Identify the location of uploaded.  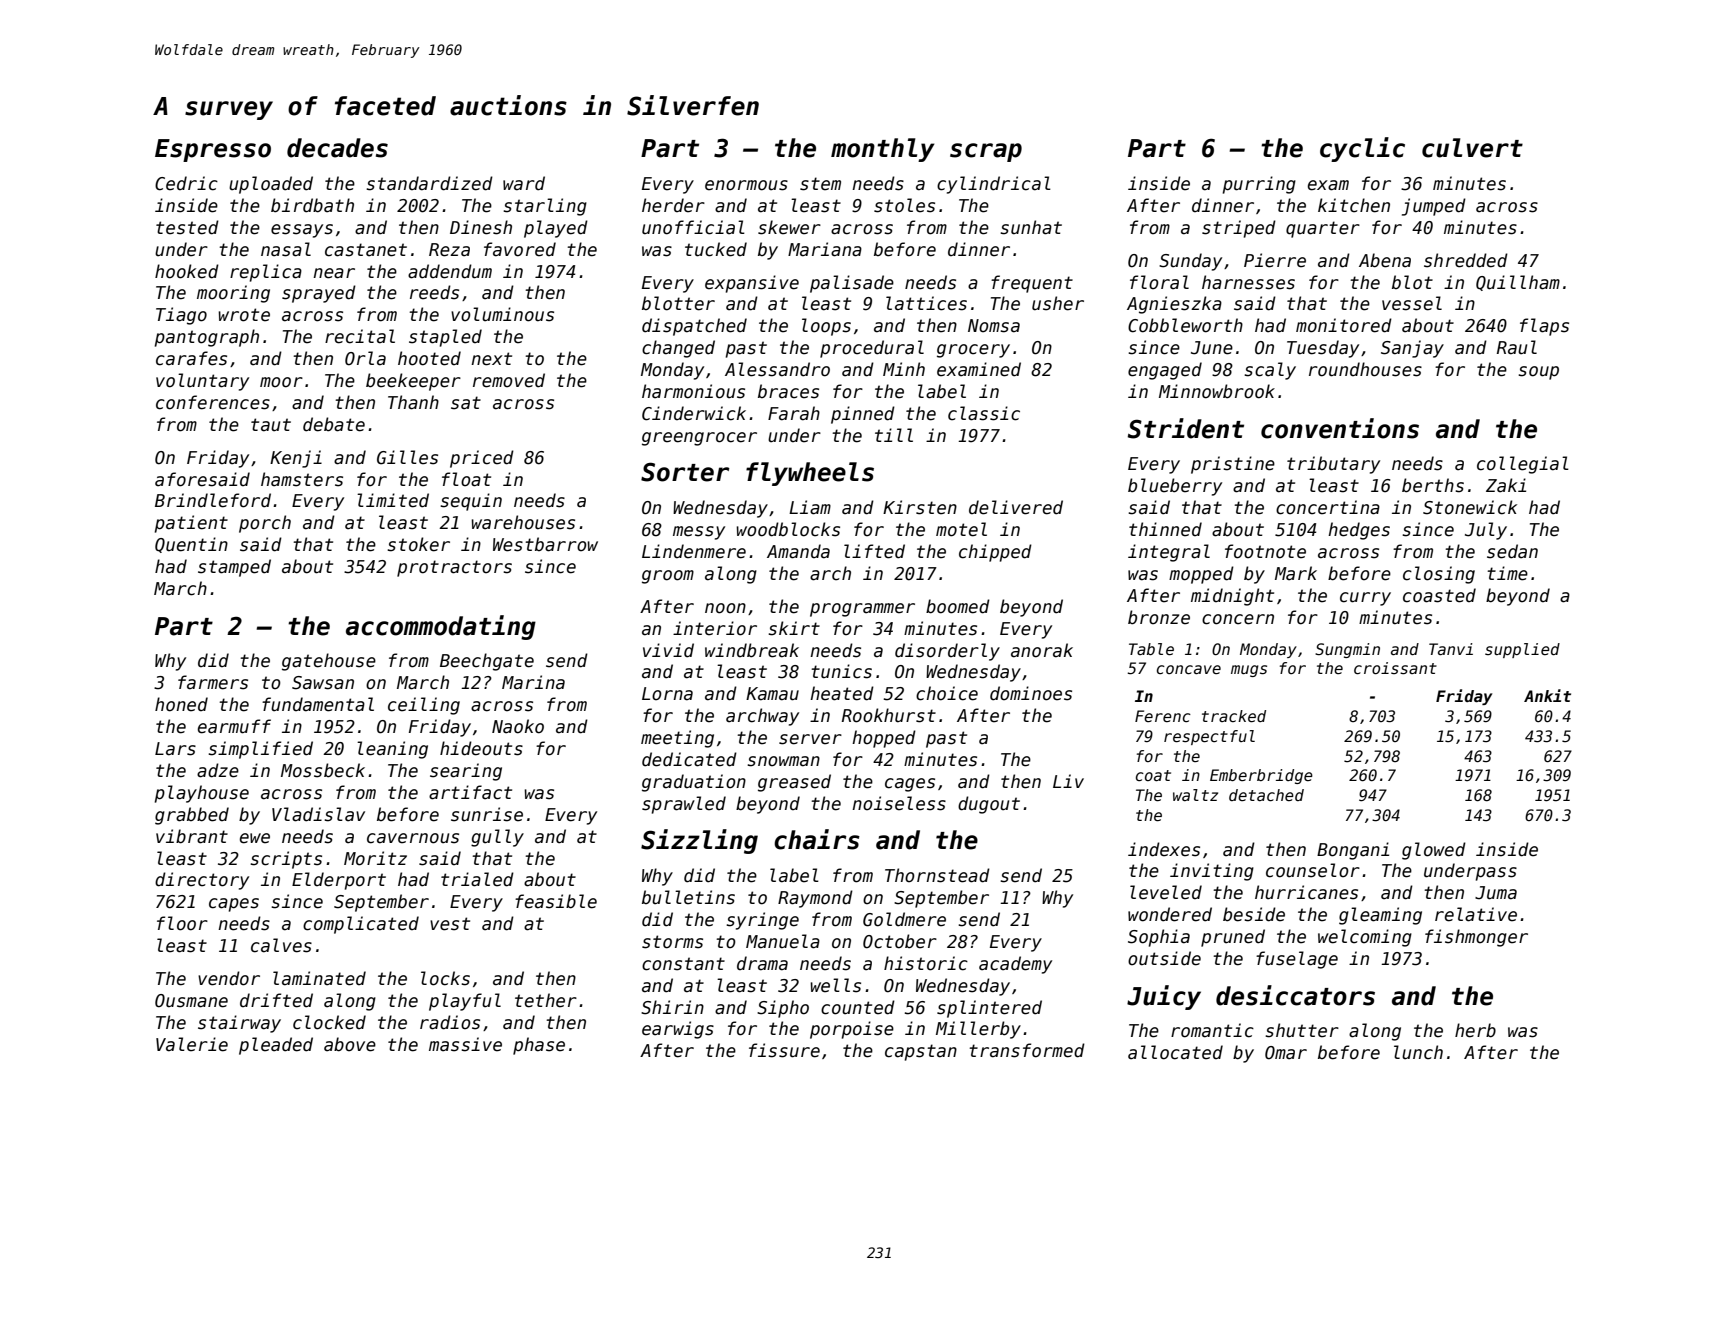
(271, 185).
